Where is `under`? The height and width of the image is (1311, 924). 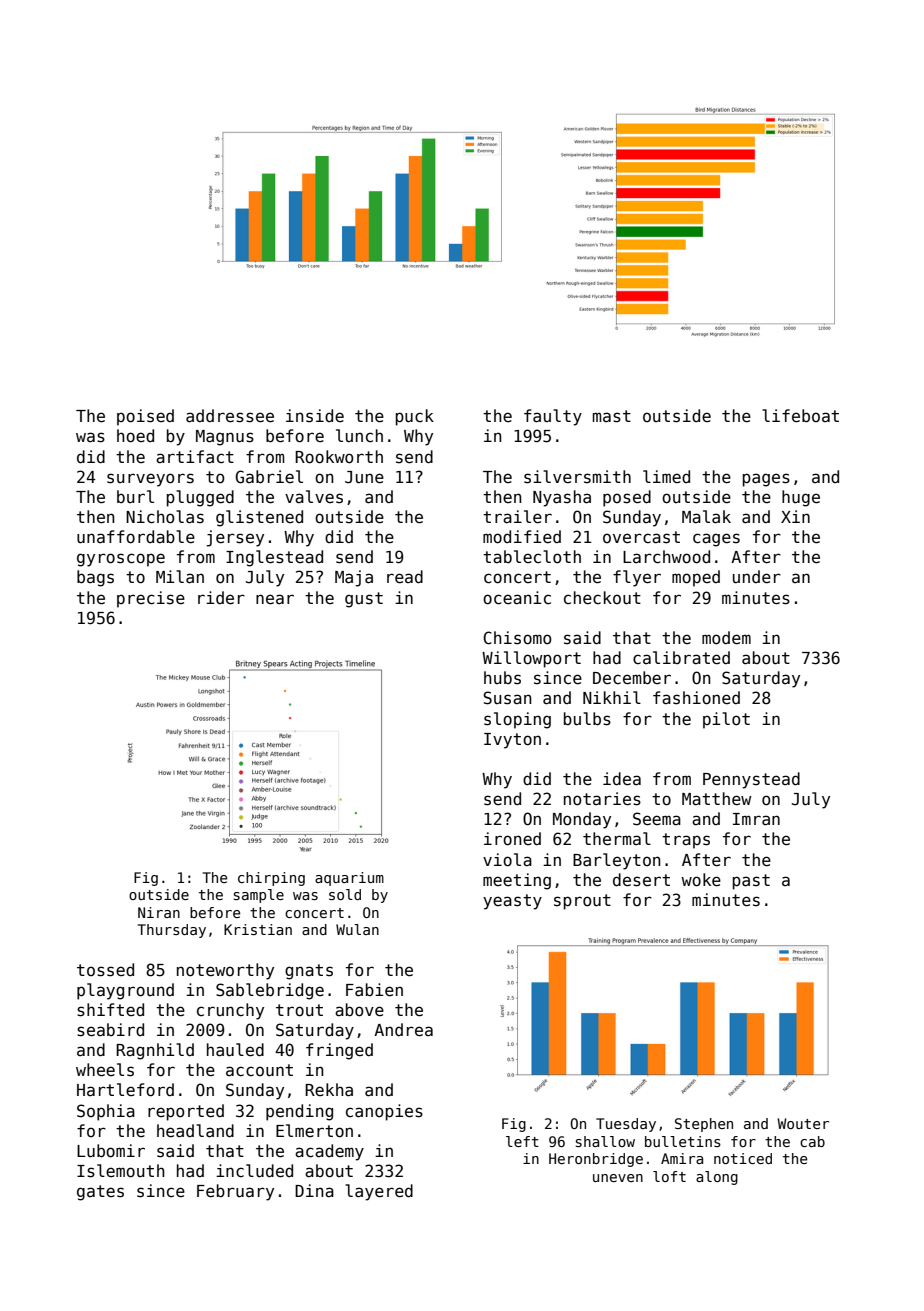
under is located at coordinates (757, 577).
